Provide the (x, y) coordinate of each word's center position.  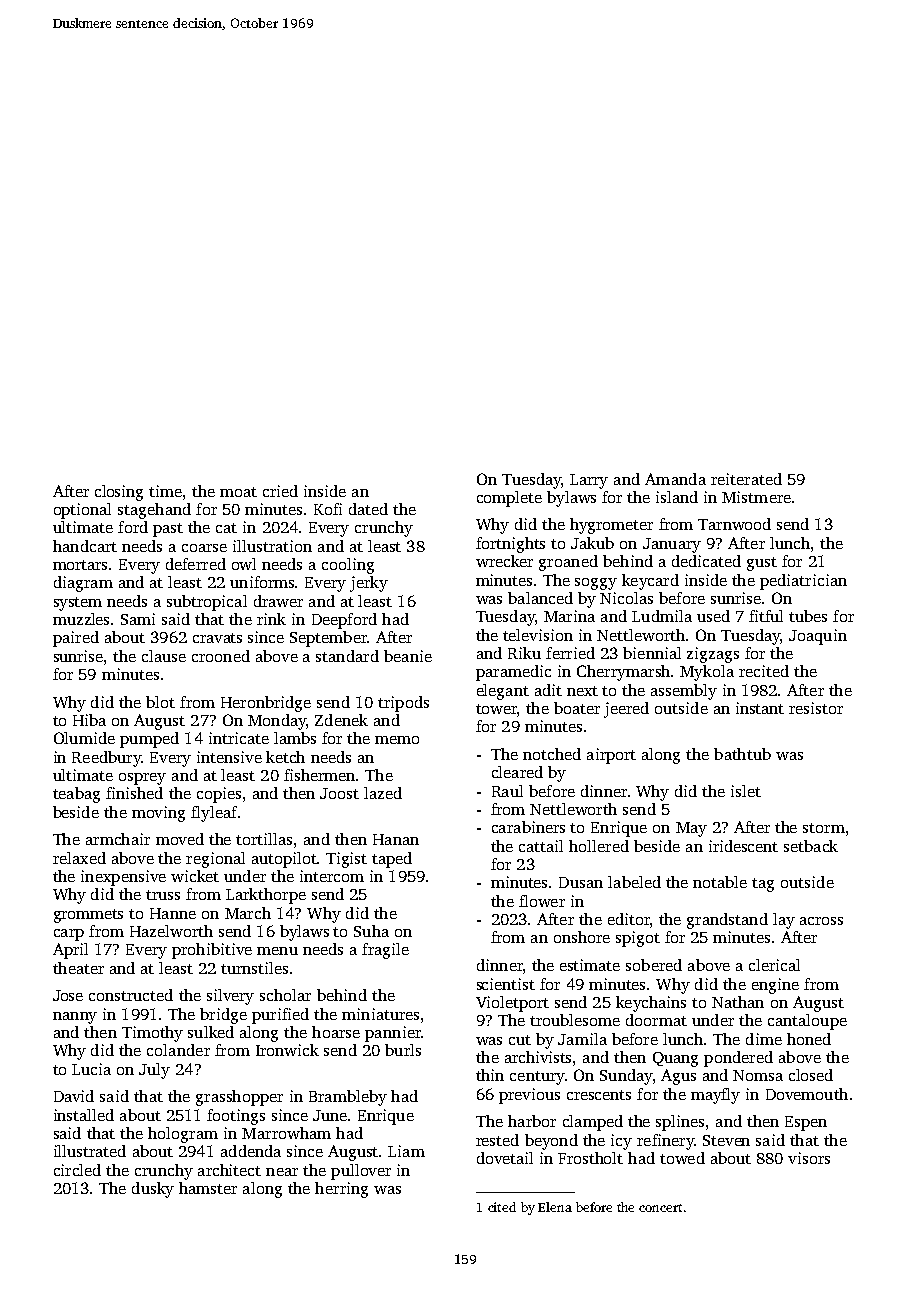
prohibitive (212, 951)
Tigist (346, 860)
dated (368, 509)
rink (271, 619)
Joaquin (818, 637)
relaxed (79, 858)
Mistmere (756, 497)
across (821, 921)
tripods (403, 704)
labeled (634, 882)
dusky (153, 1190)
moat (238, 492)
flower (542, 901)
